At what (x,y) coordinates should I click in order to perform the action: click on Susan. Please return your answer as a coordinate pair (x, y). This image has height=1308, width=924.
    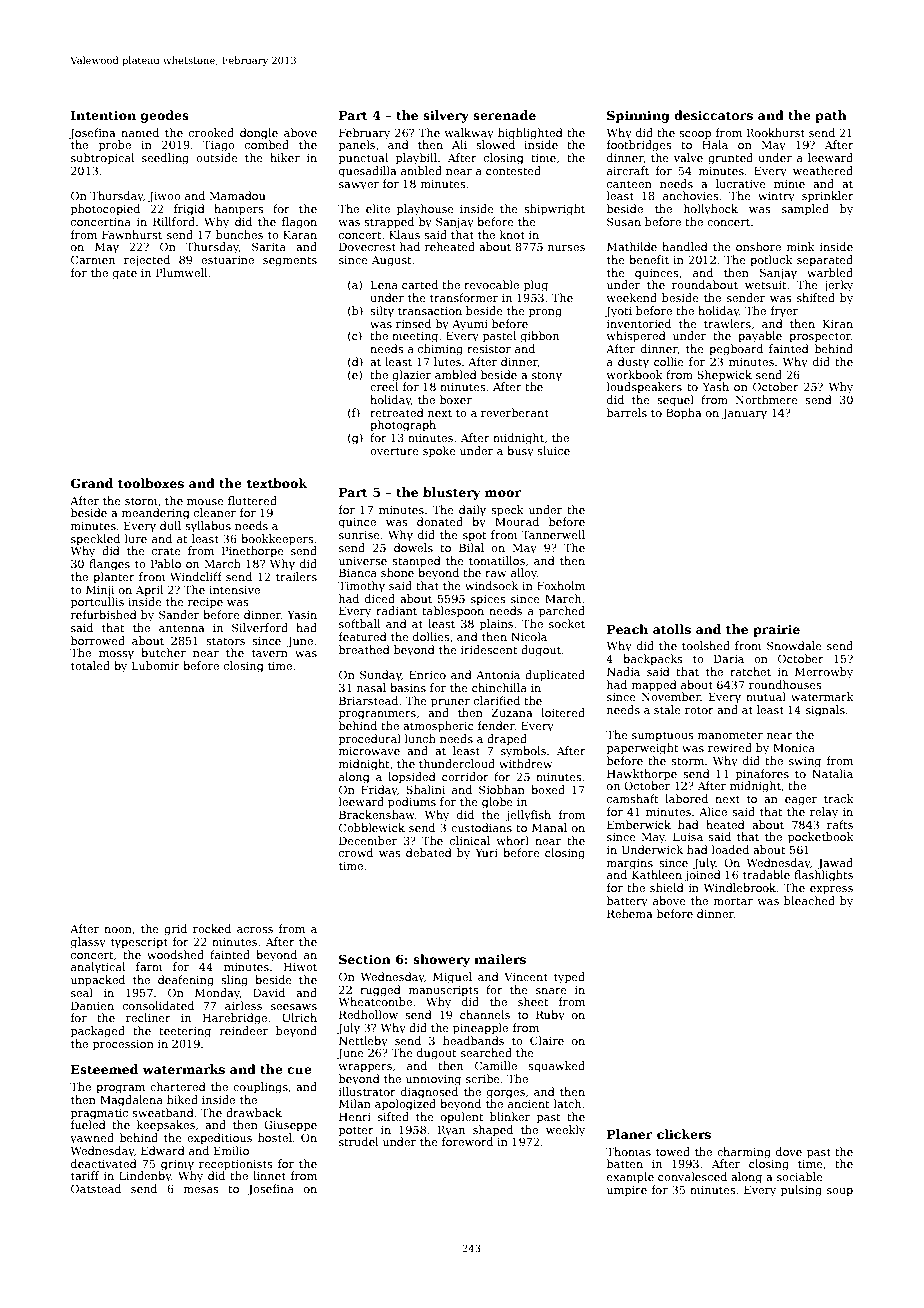
    Looking at the image, I should click on (624, 221).
